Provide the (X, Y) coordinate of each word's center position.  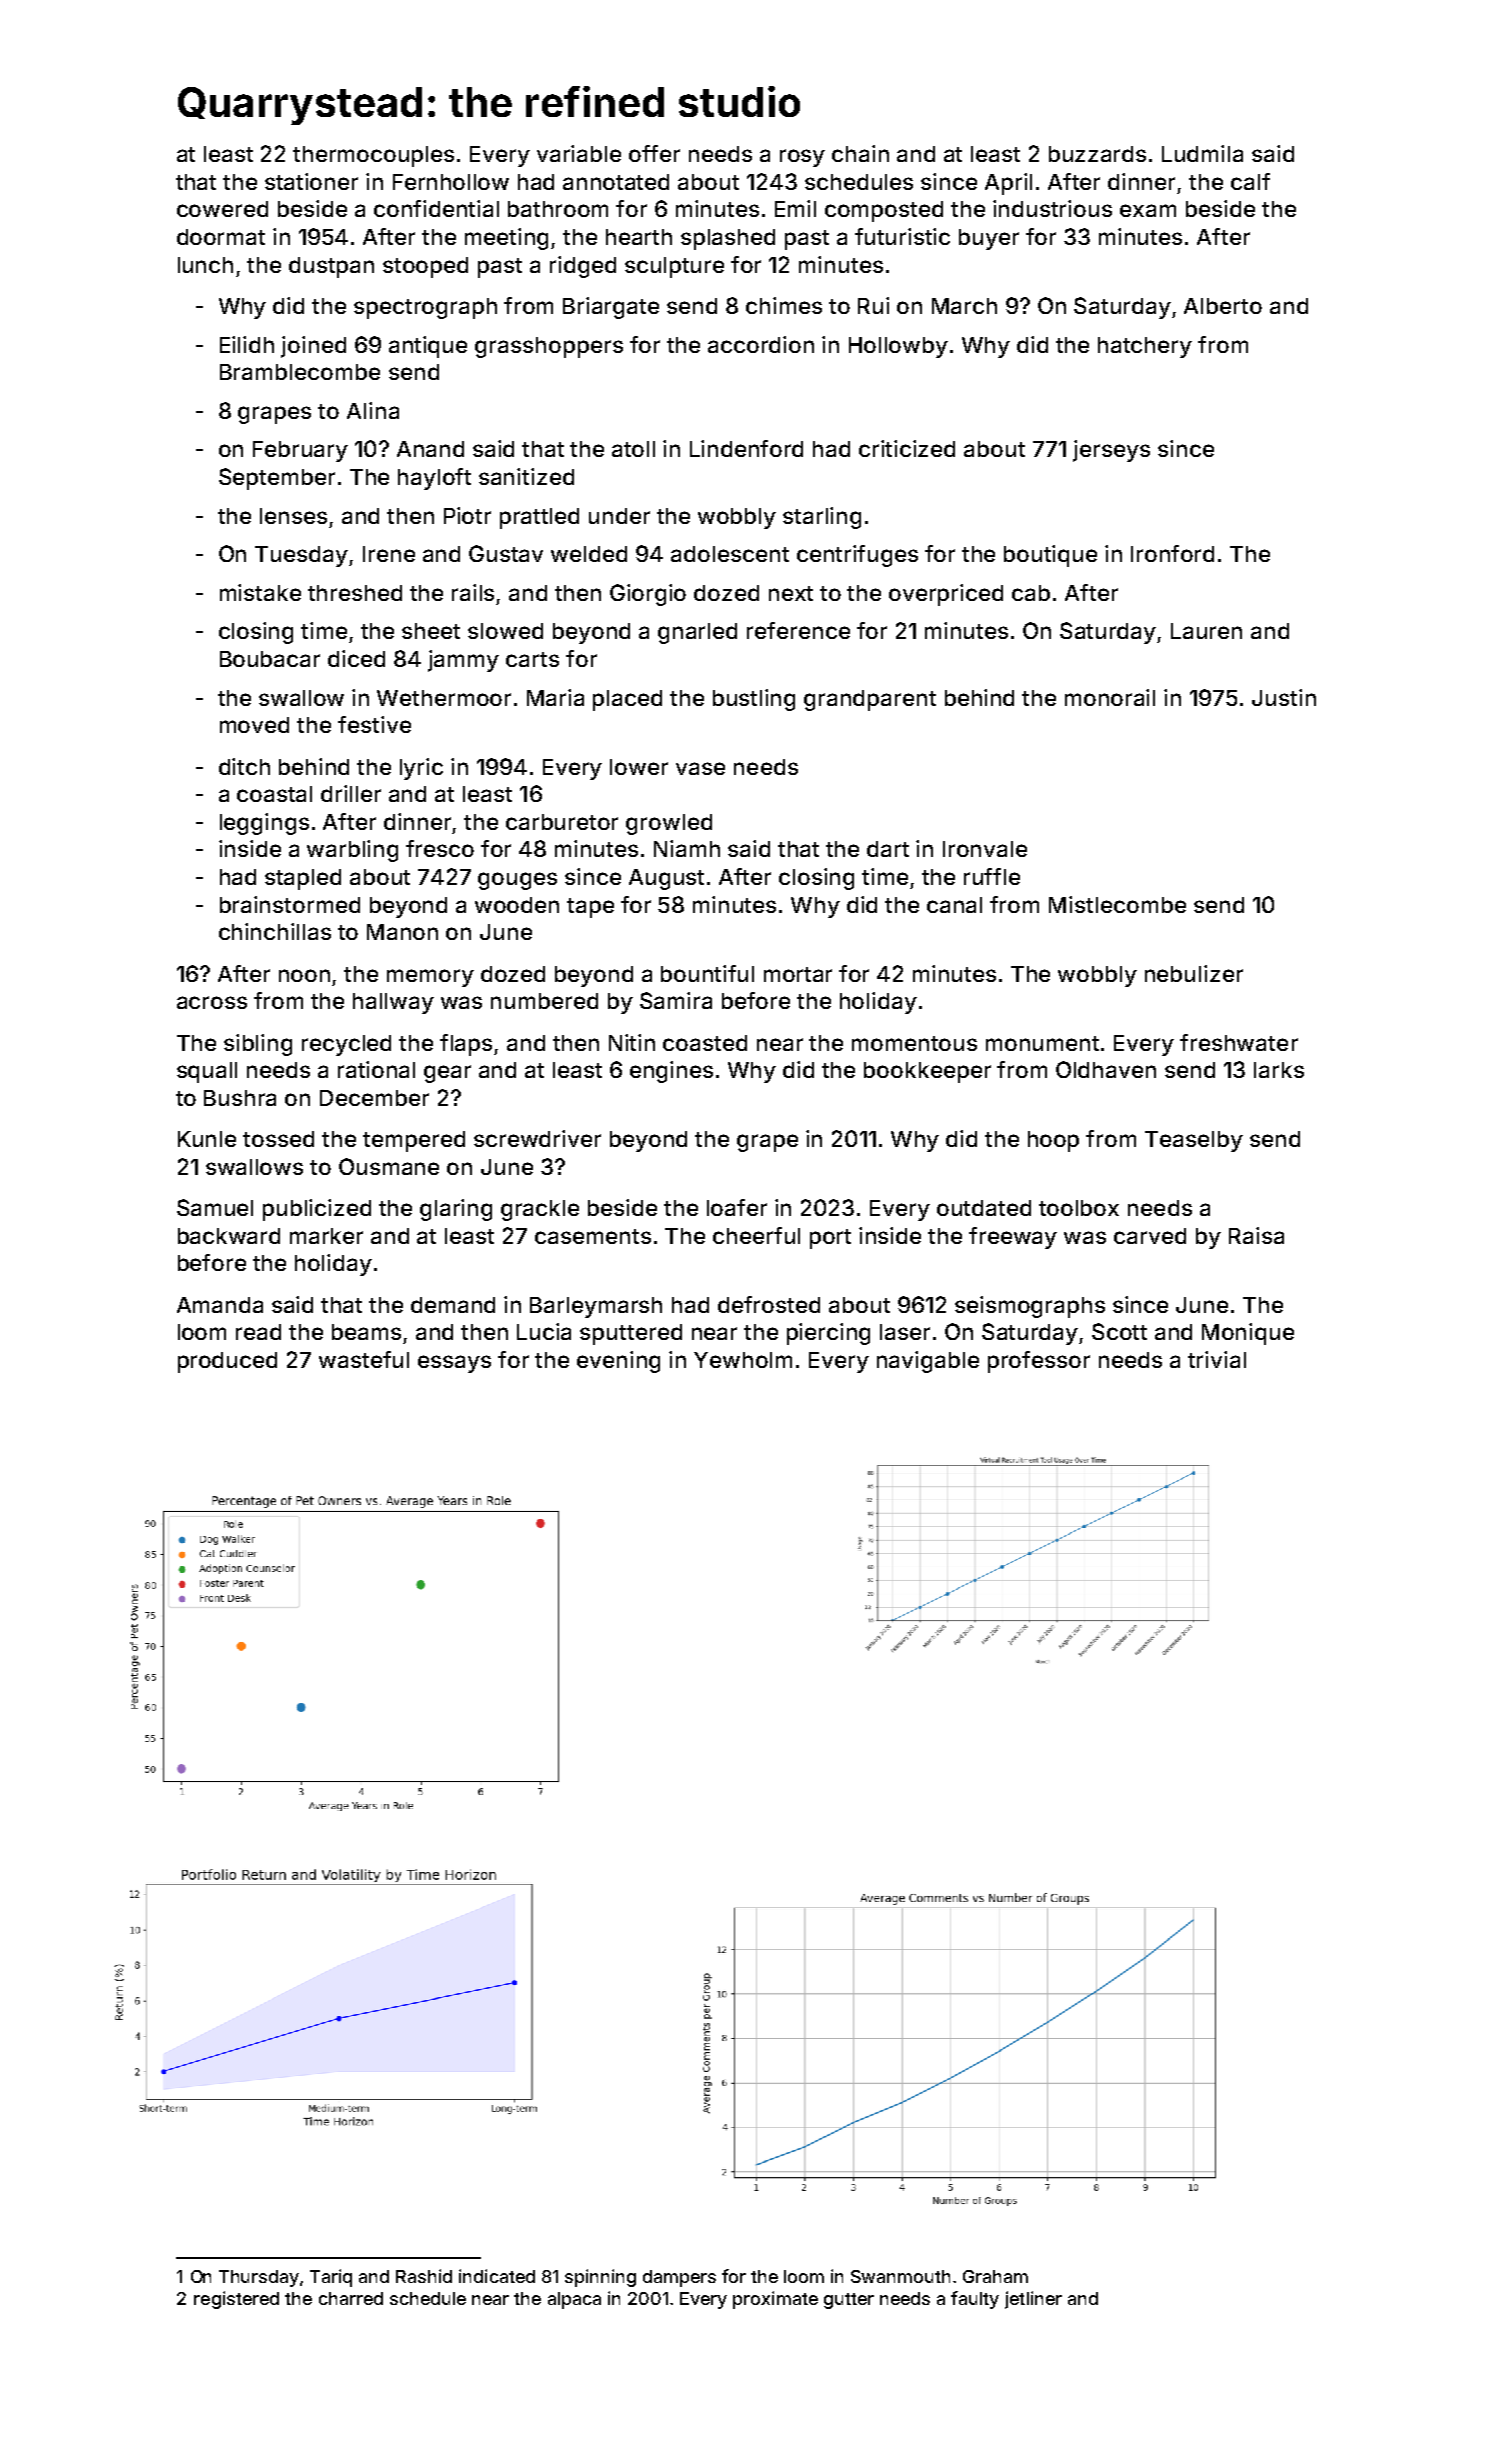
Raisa (1256, 1235)
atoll (633, 449)
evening (618, 1362)
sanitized (526, 476)
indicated (497, 2276)
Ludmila (1202, 153)
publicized (317, 1210)
